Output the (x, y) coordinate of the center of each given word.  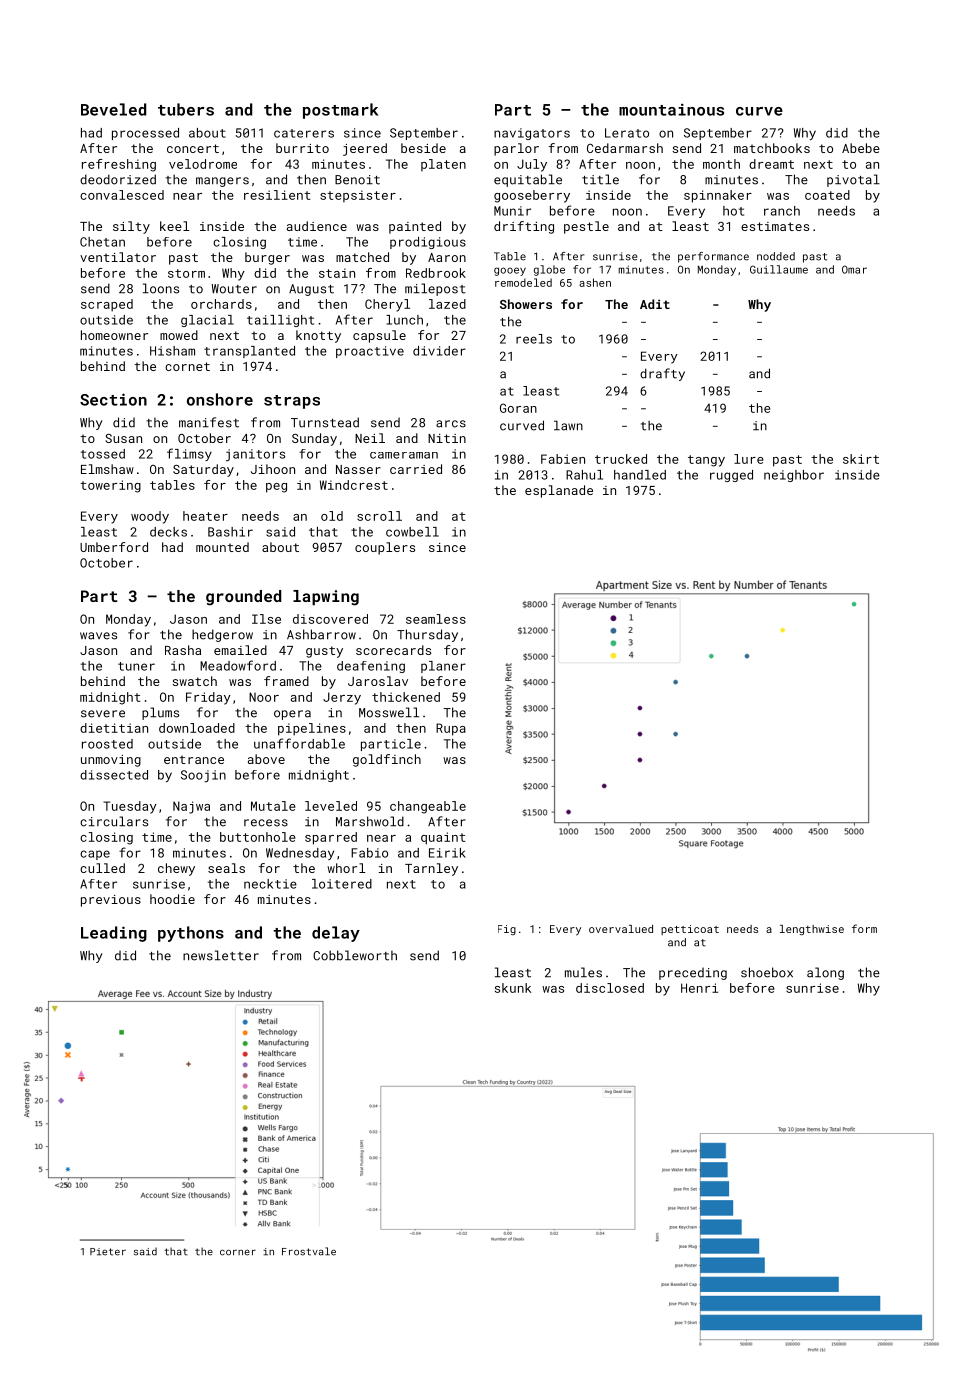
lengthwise (812, 930)
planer (443, 667)
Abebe (861, 148)
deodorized (118, 179)
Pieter (108, 1252)
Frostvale (309, 1251)
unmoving (111, 761)
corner (238, 1252)
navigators (532, 134)
